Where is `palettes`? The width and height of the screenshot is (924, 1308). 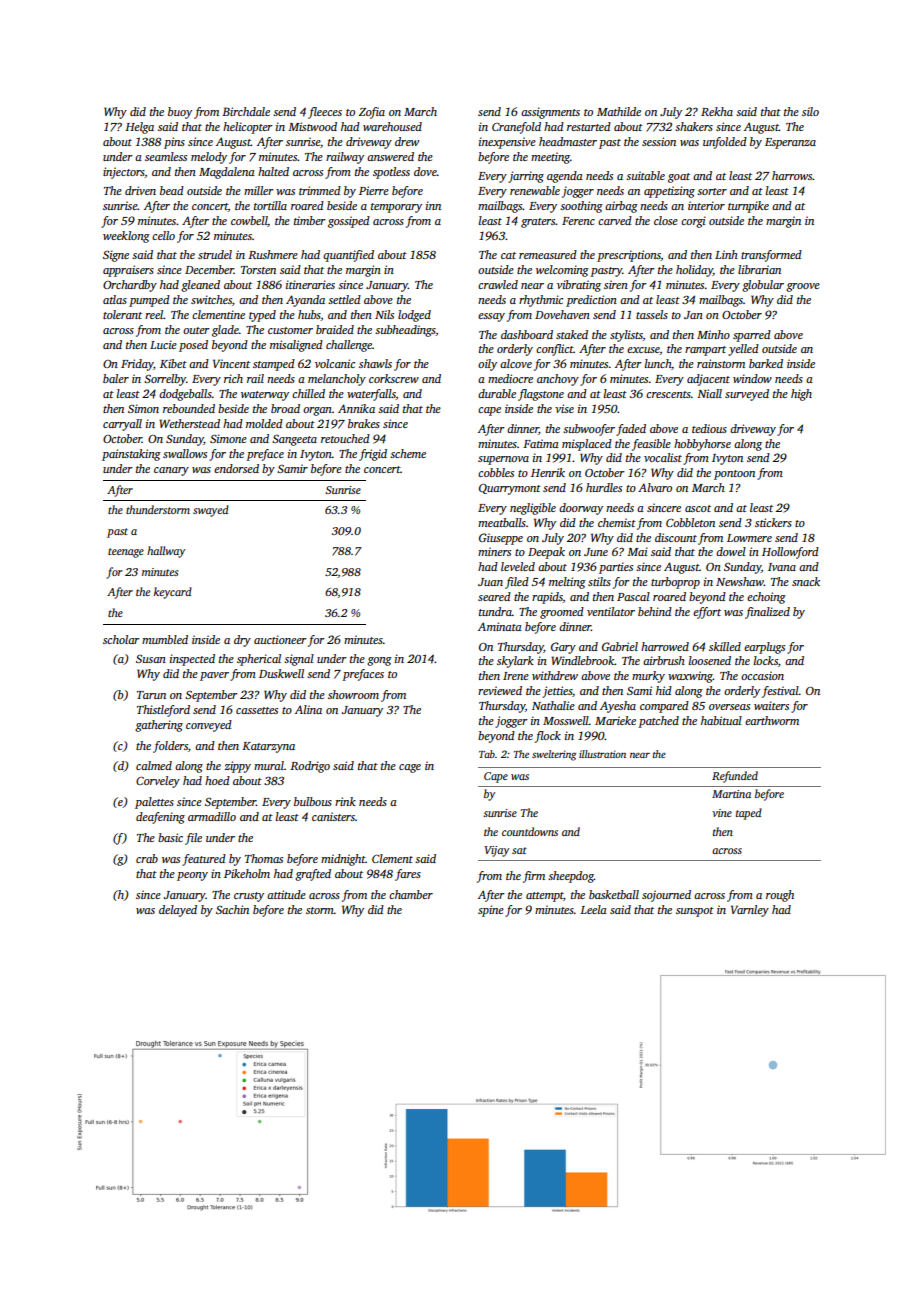 palettes is located at coordinates (154, 803).
